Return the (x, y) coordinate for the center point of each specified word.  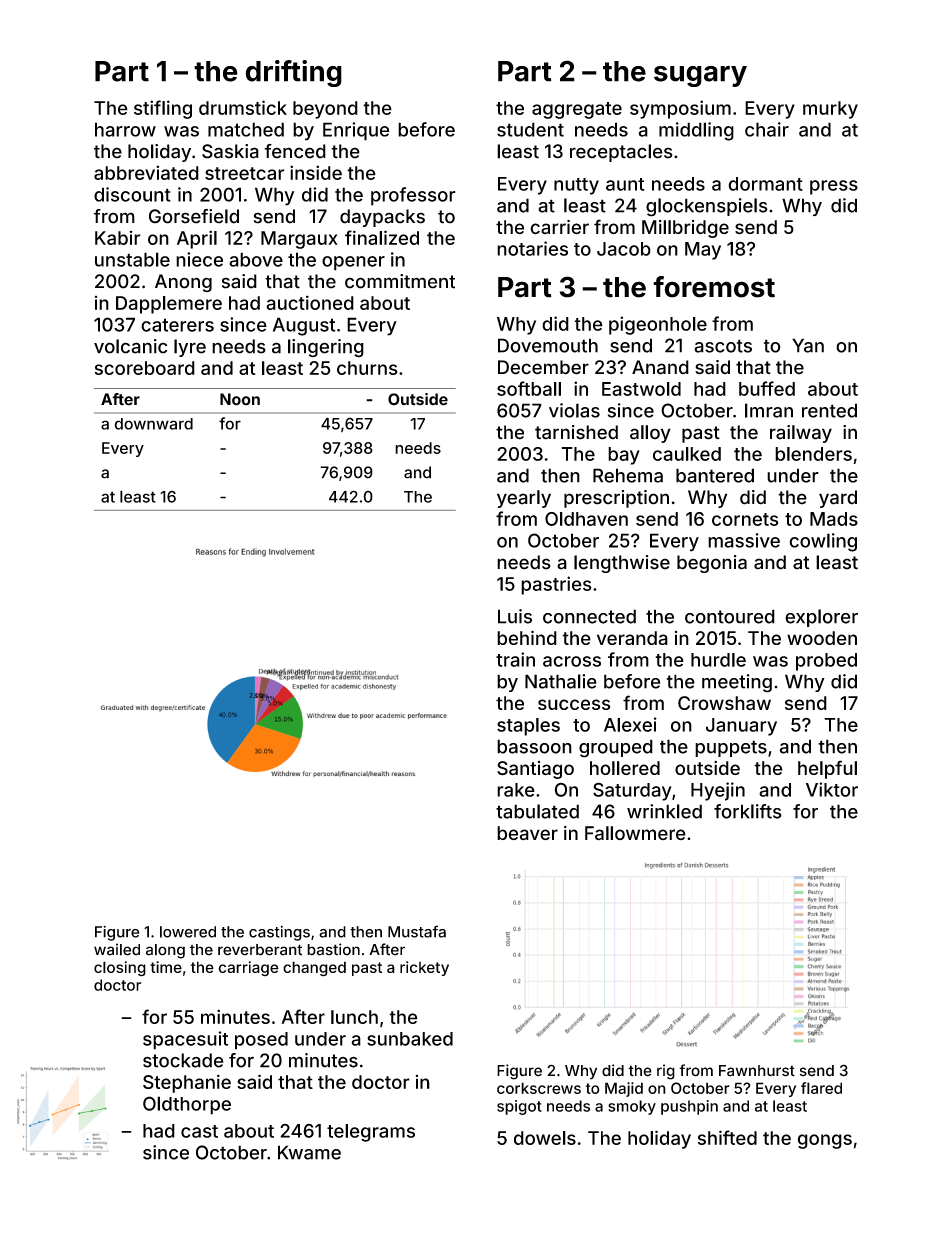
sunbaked (410, 1039)
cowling (823, 542)
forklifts (748, 811)
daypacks (382, 218)
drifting (293, 73)
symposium (680, 109)
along (165, 951)
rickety (424, 968)
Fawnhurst (757, 1071)
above (256, 259)
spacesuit (185, 1040)
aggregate (577, 110)
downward (153, 424)
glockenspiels (707, 207)
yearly (524, 499)
